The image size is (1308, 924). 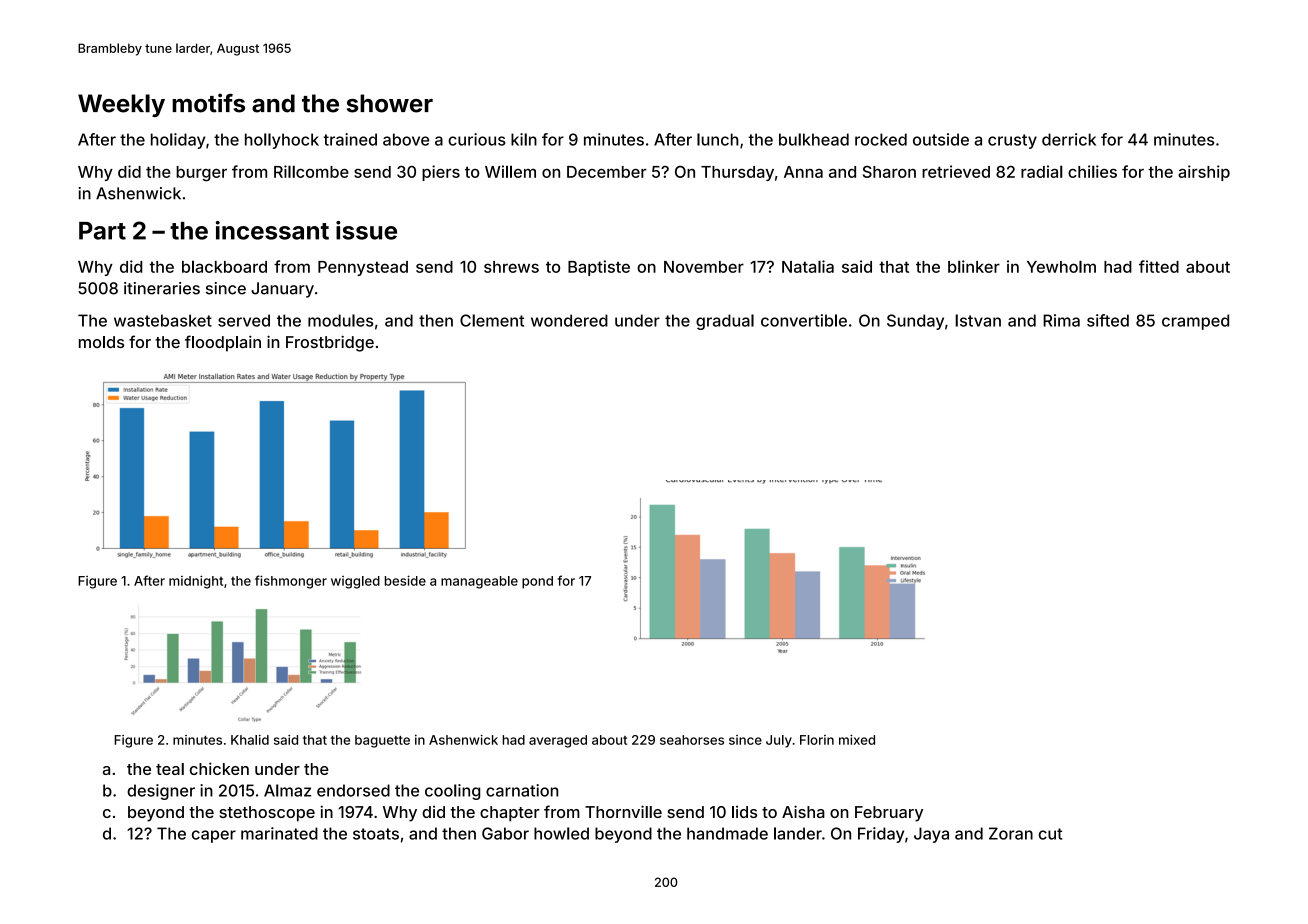 I want to click on mixed, so click(x=857, y=740).
